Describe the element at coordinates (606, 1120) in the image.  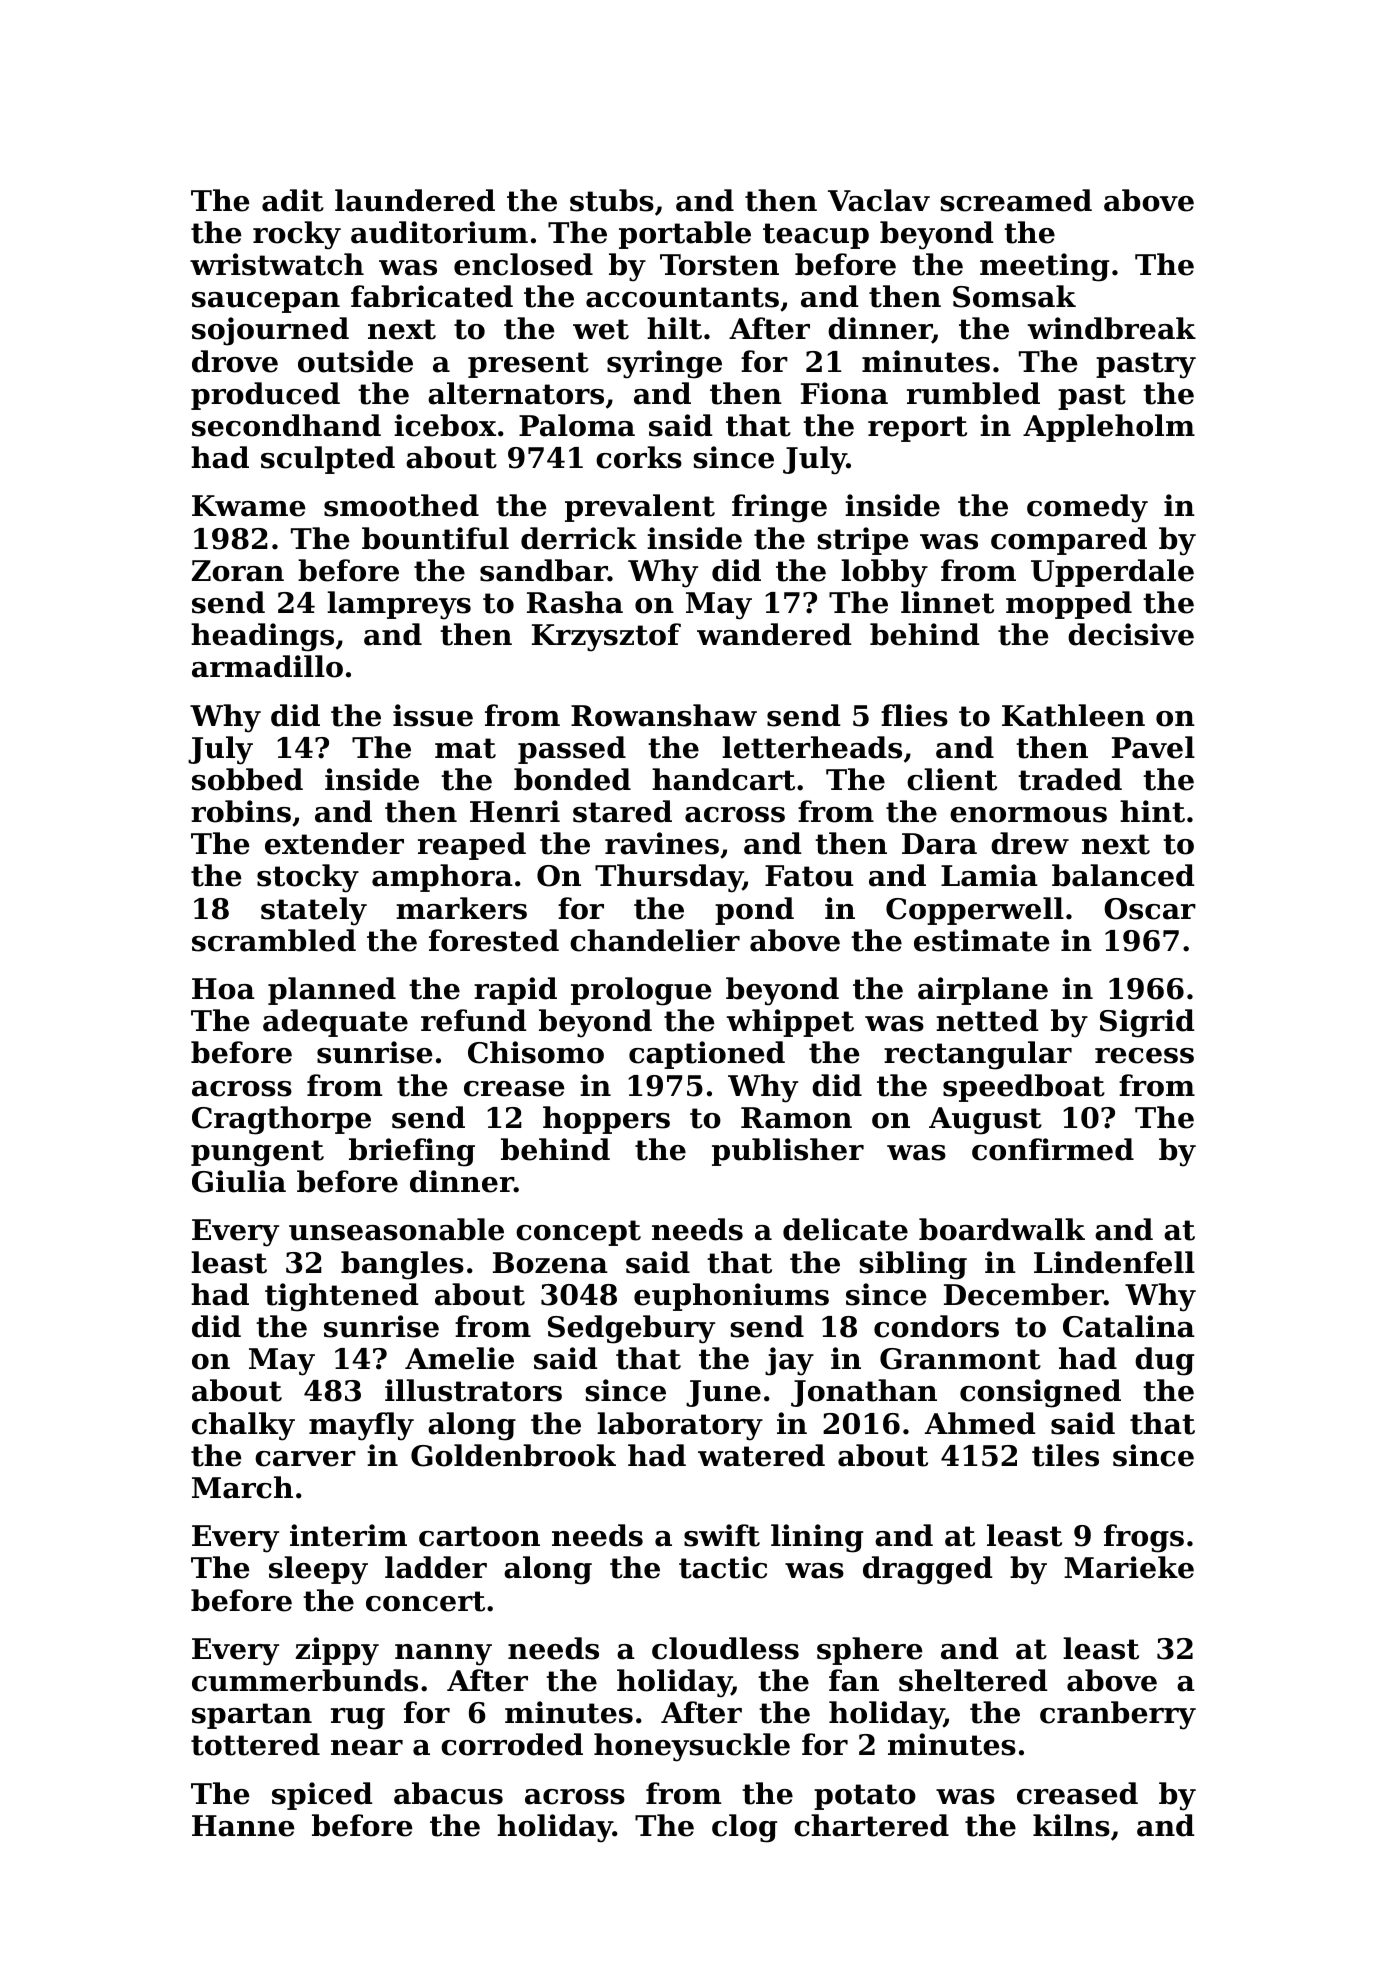
I see `hoppers` at that location.
